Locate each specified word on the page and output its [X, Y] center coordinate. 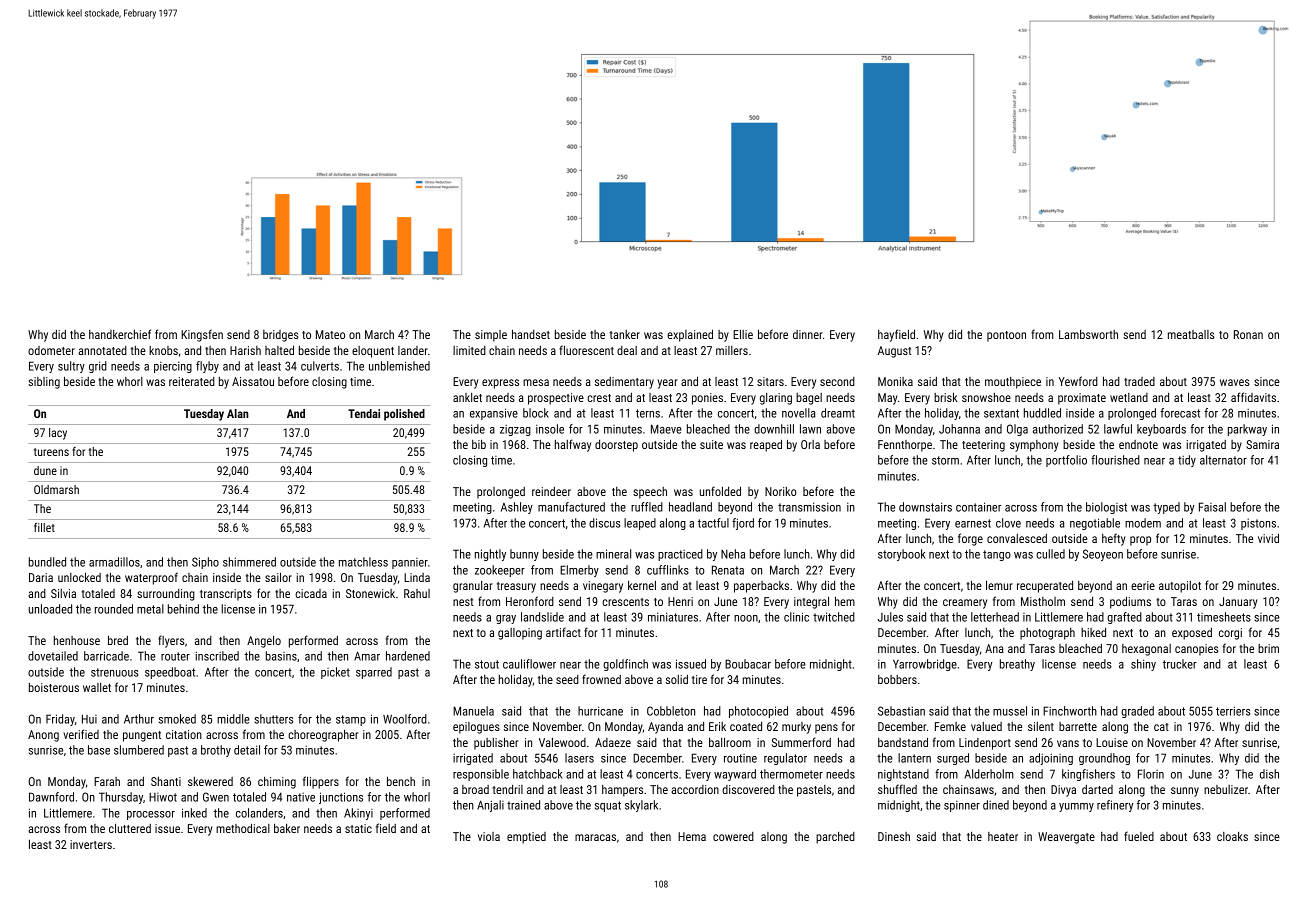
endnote [1138, 444]
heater [1003, 836]
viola [489, 836]
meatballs [1191, 334]
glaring [776, 399]
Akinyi [358, 814]
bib [479, 444]
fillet [44, 527]
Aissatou [253, 381]
